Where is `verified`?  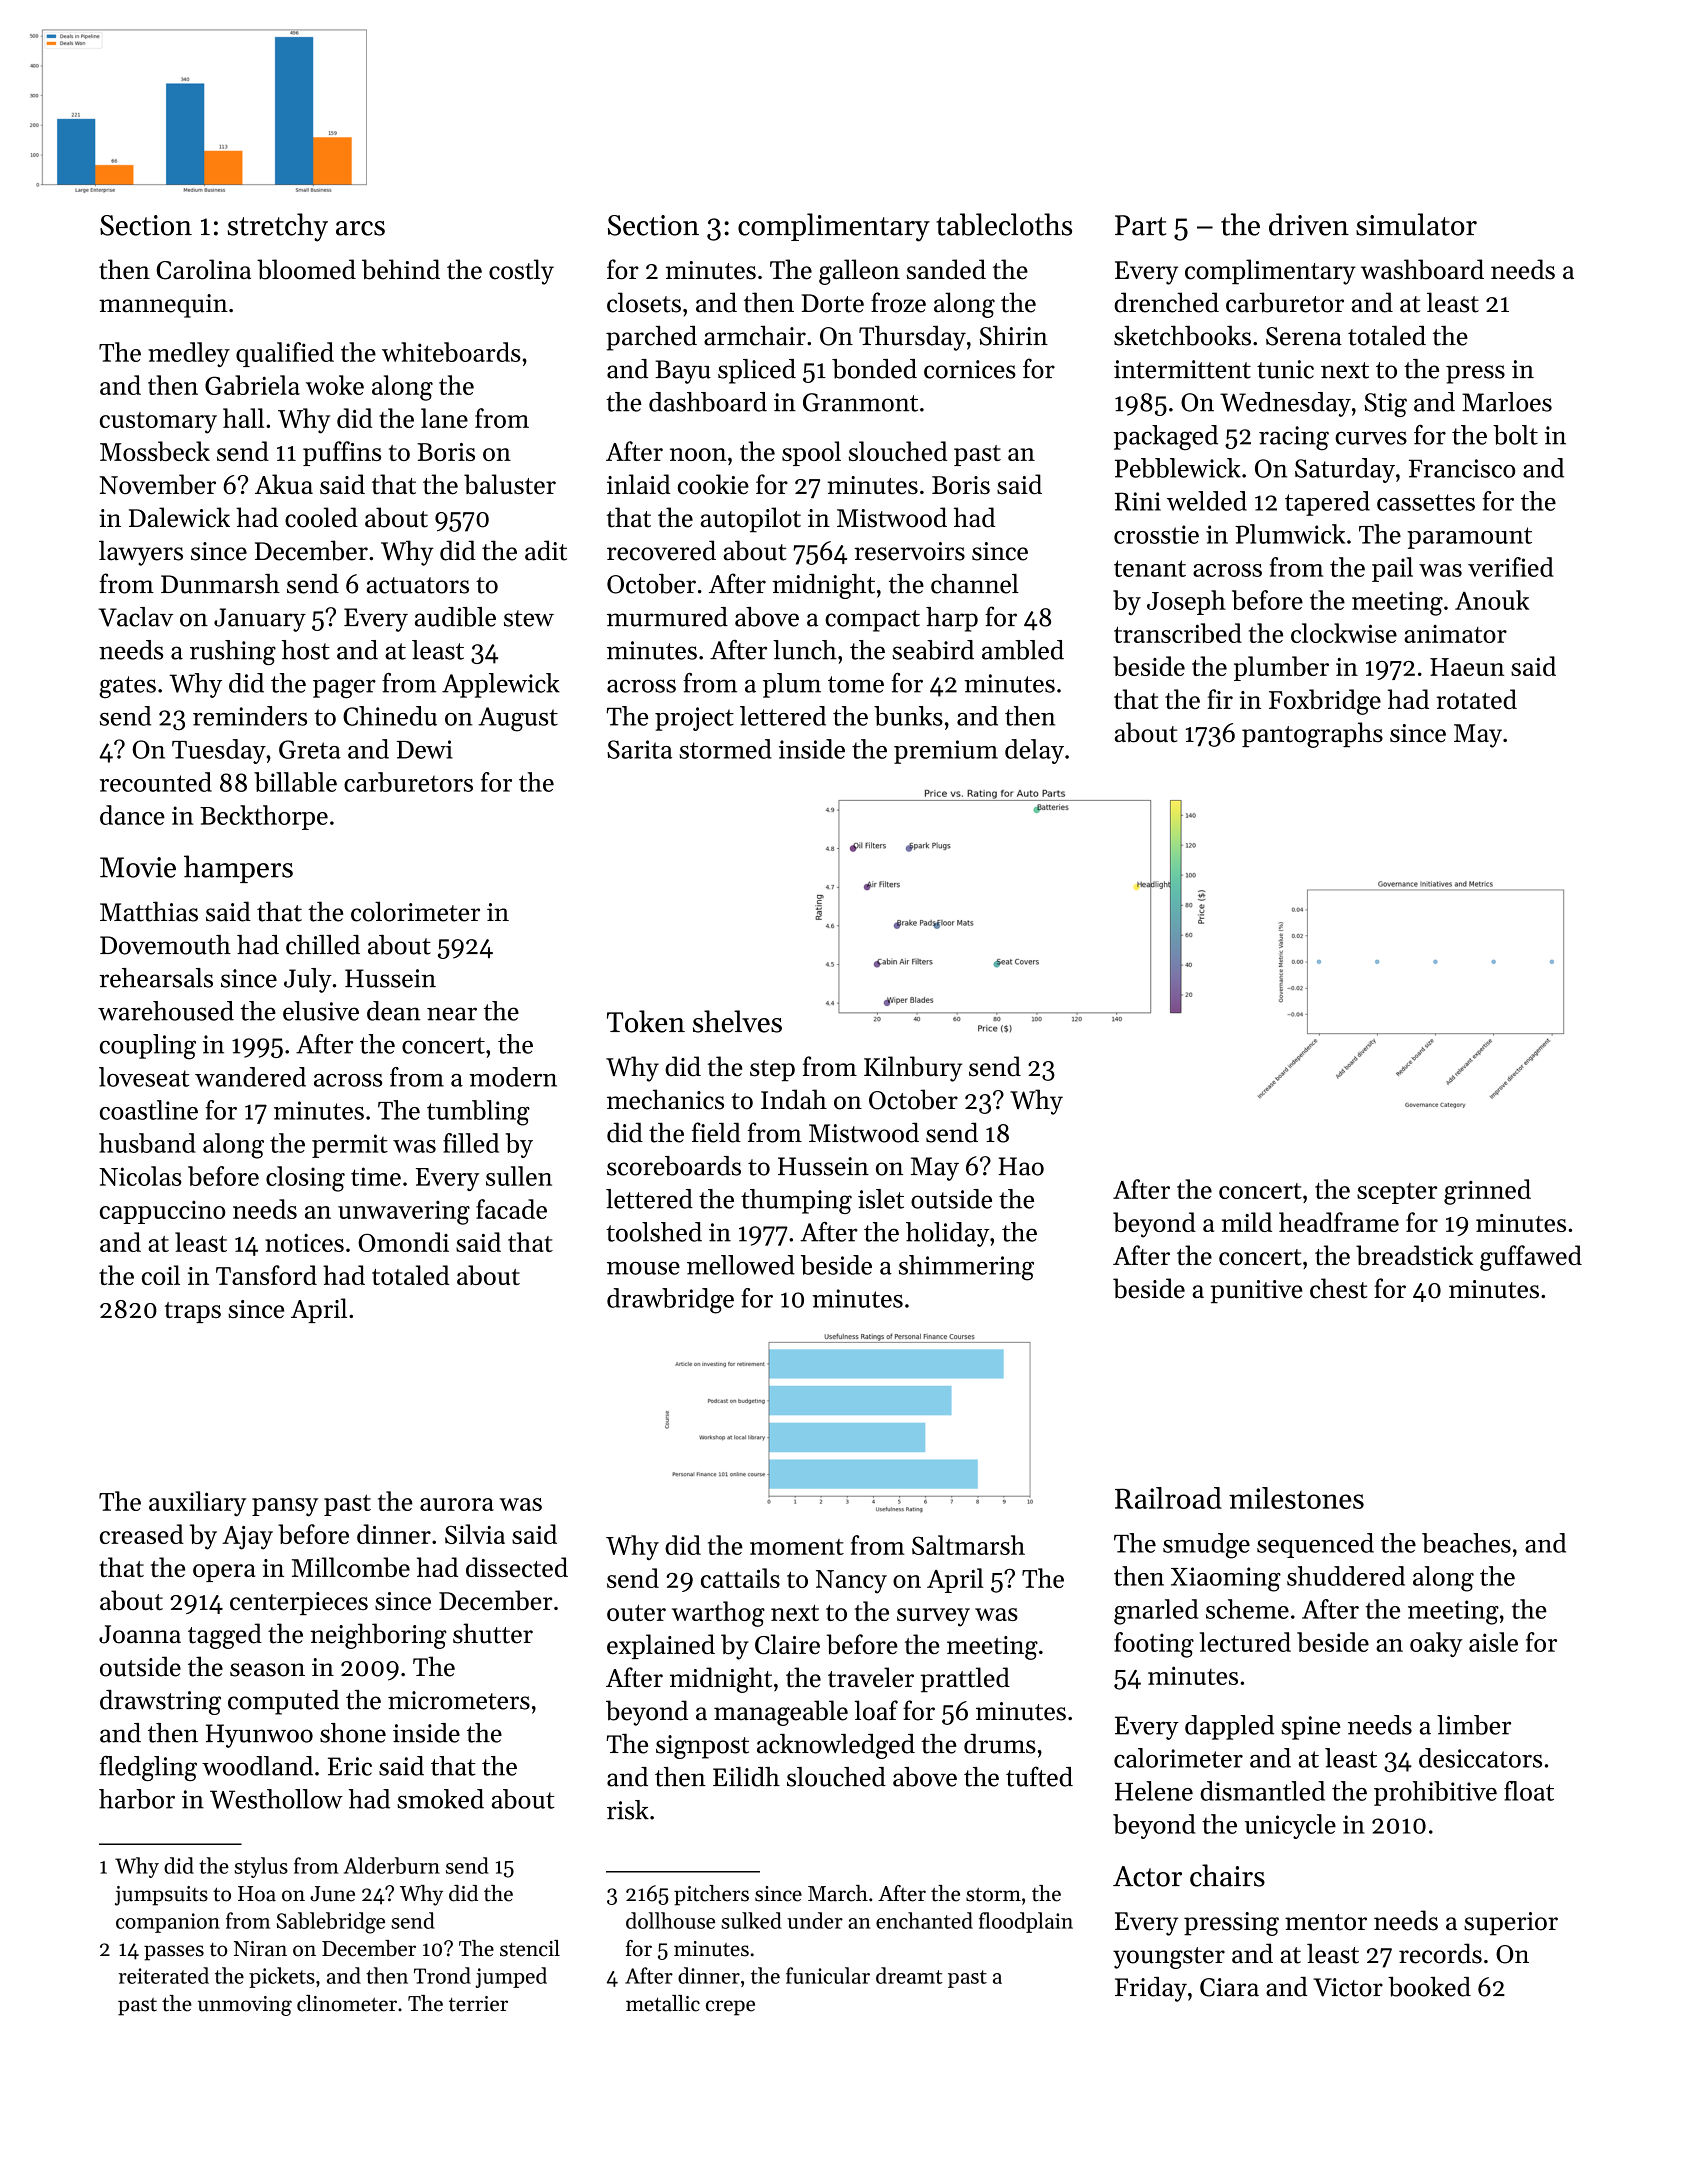 verified is located at coordinates (1511, 567).
